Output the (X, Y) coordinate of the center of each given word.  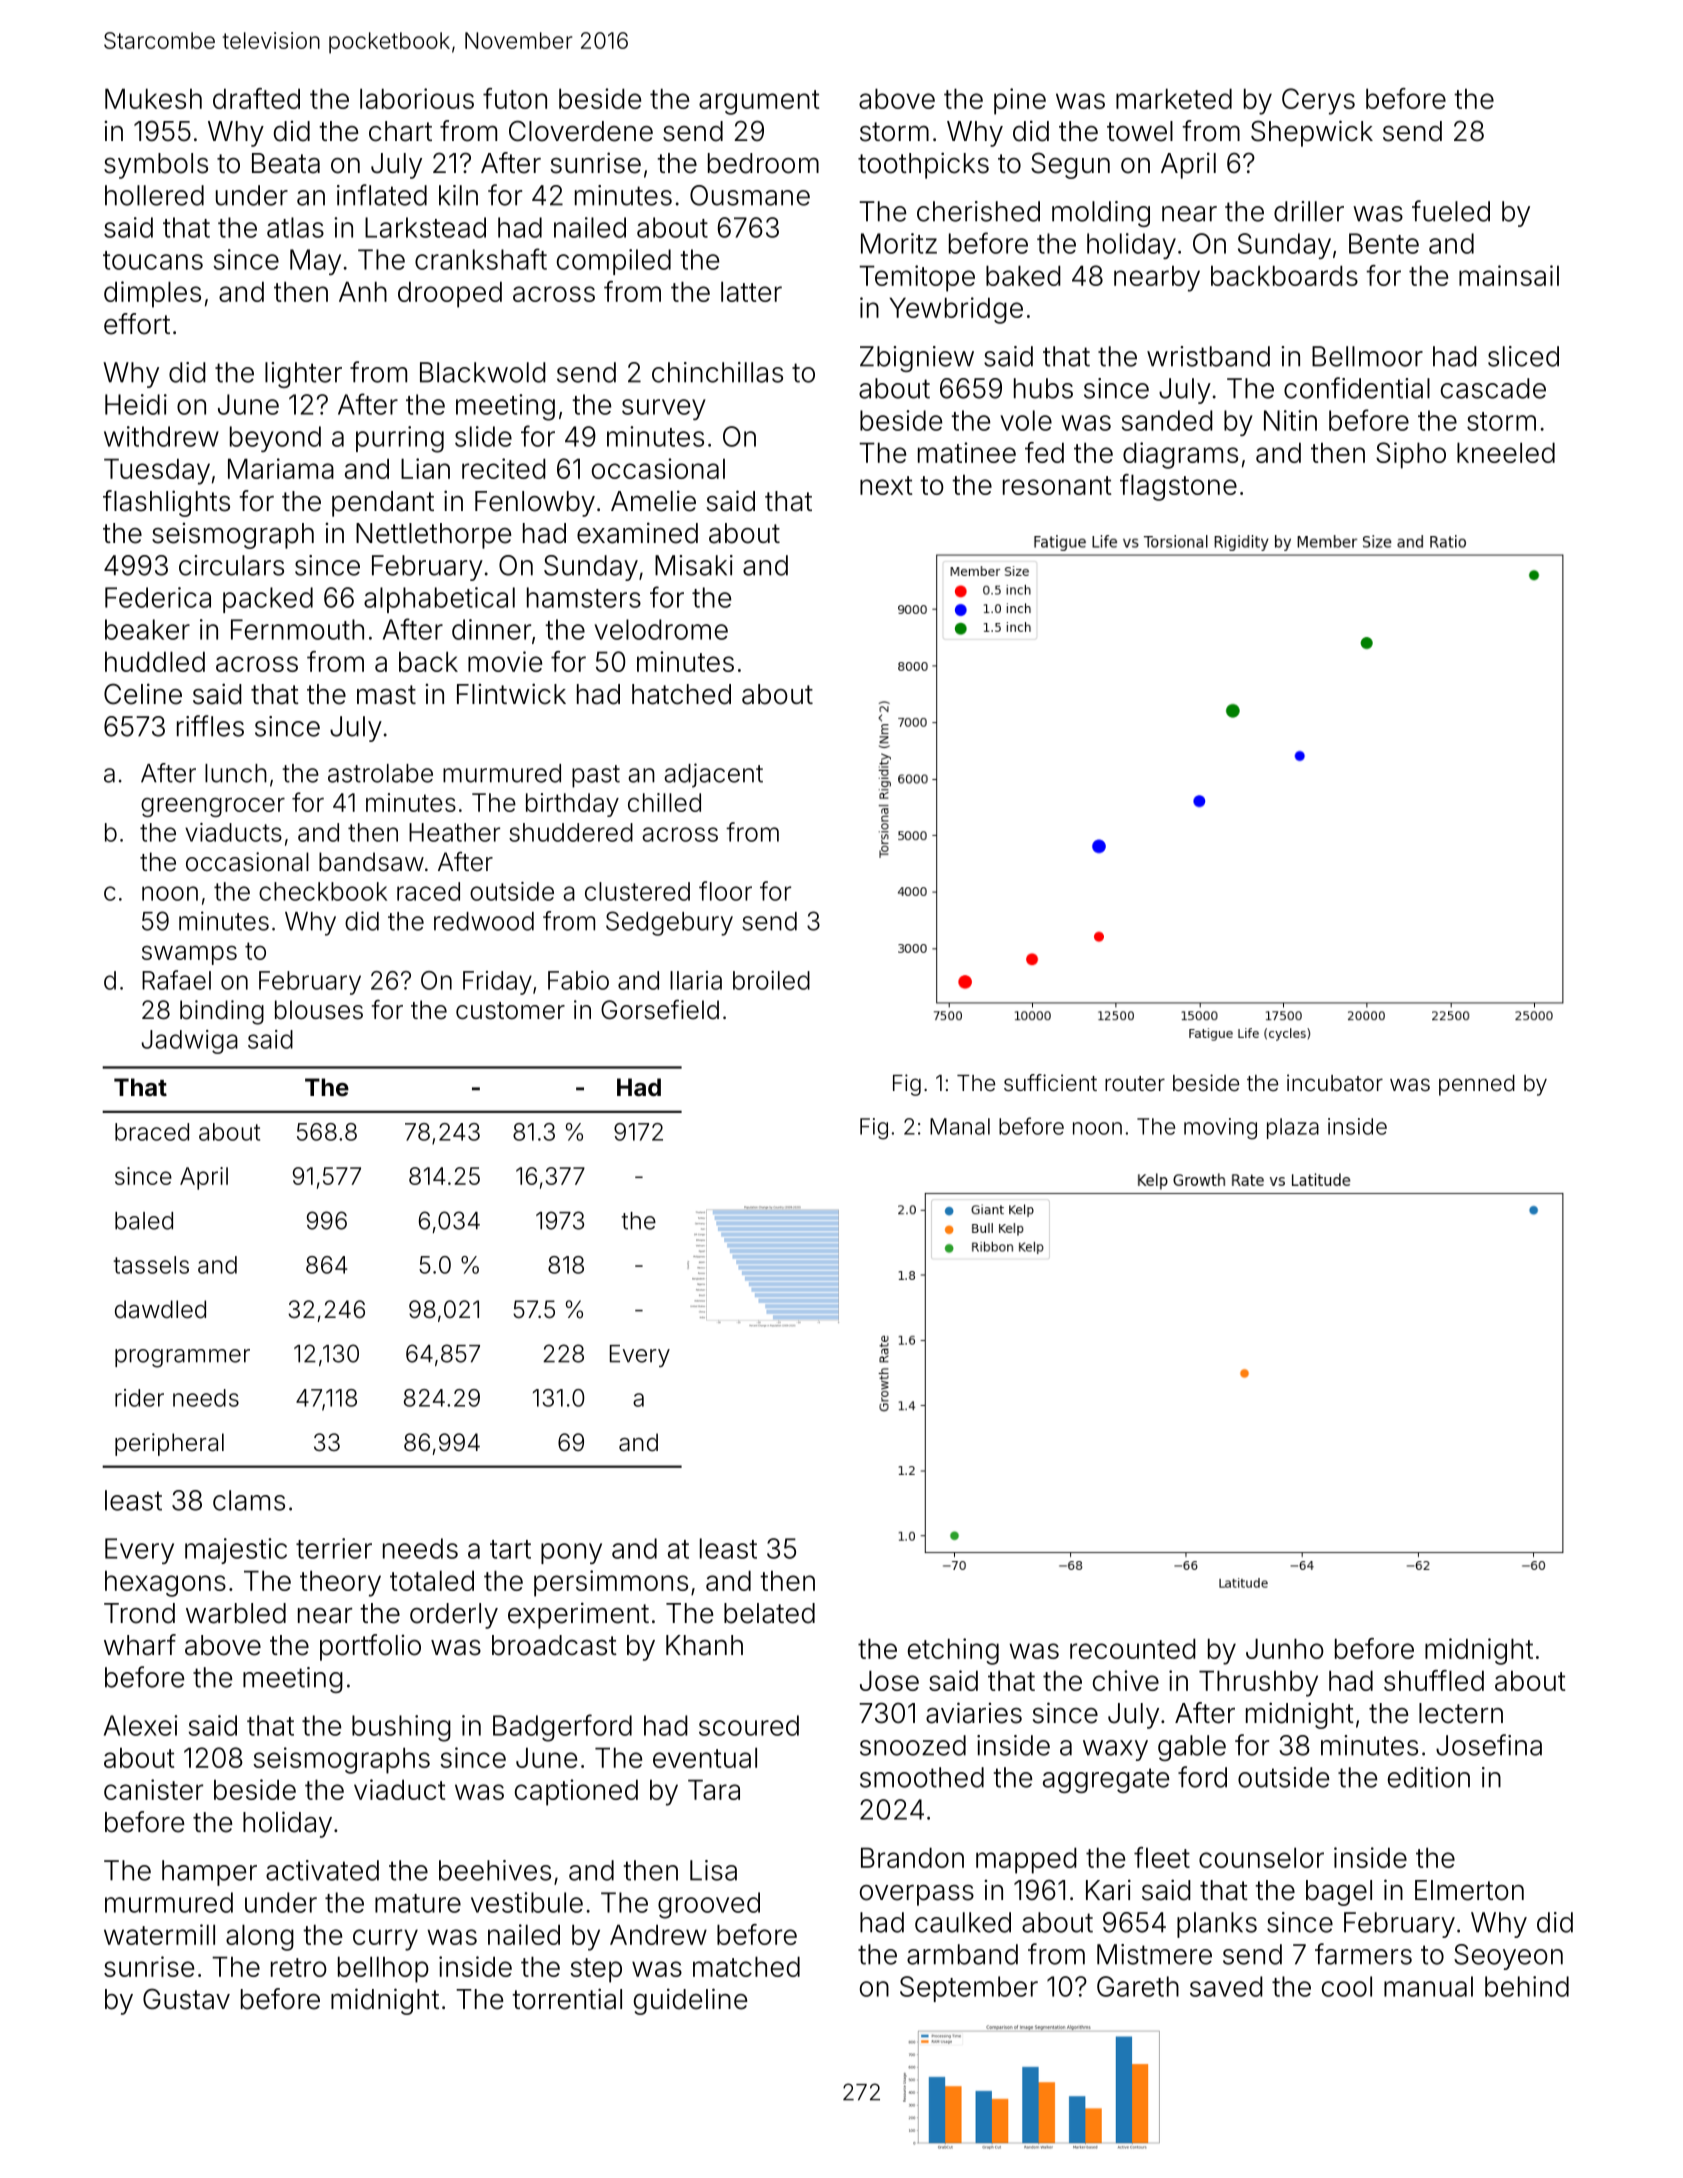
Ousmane (750, 195)
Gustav (186, 1999)
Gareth (1138, 1986)
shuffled (1434, 1680)
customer (510, 1011)
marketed (1174, 98)
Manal (960, 1126)
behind (1527, 1986)
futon (515, 98)
